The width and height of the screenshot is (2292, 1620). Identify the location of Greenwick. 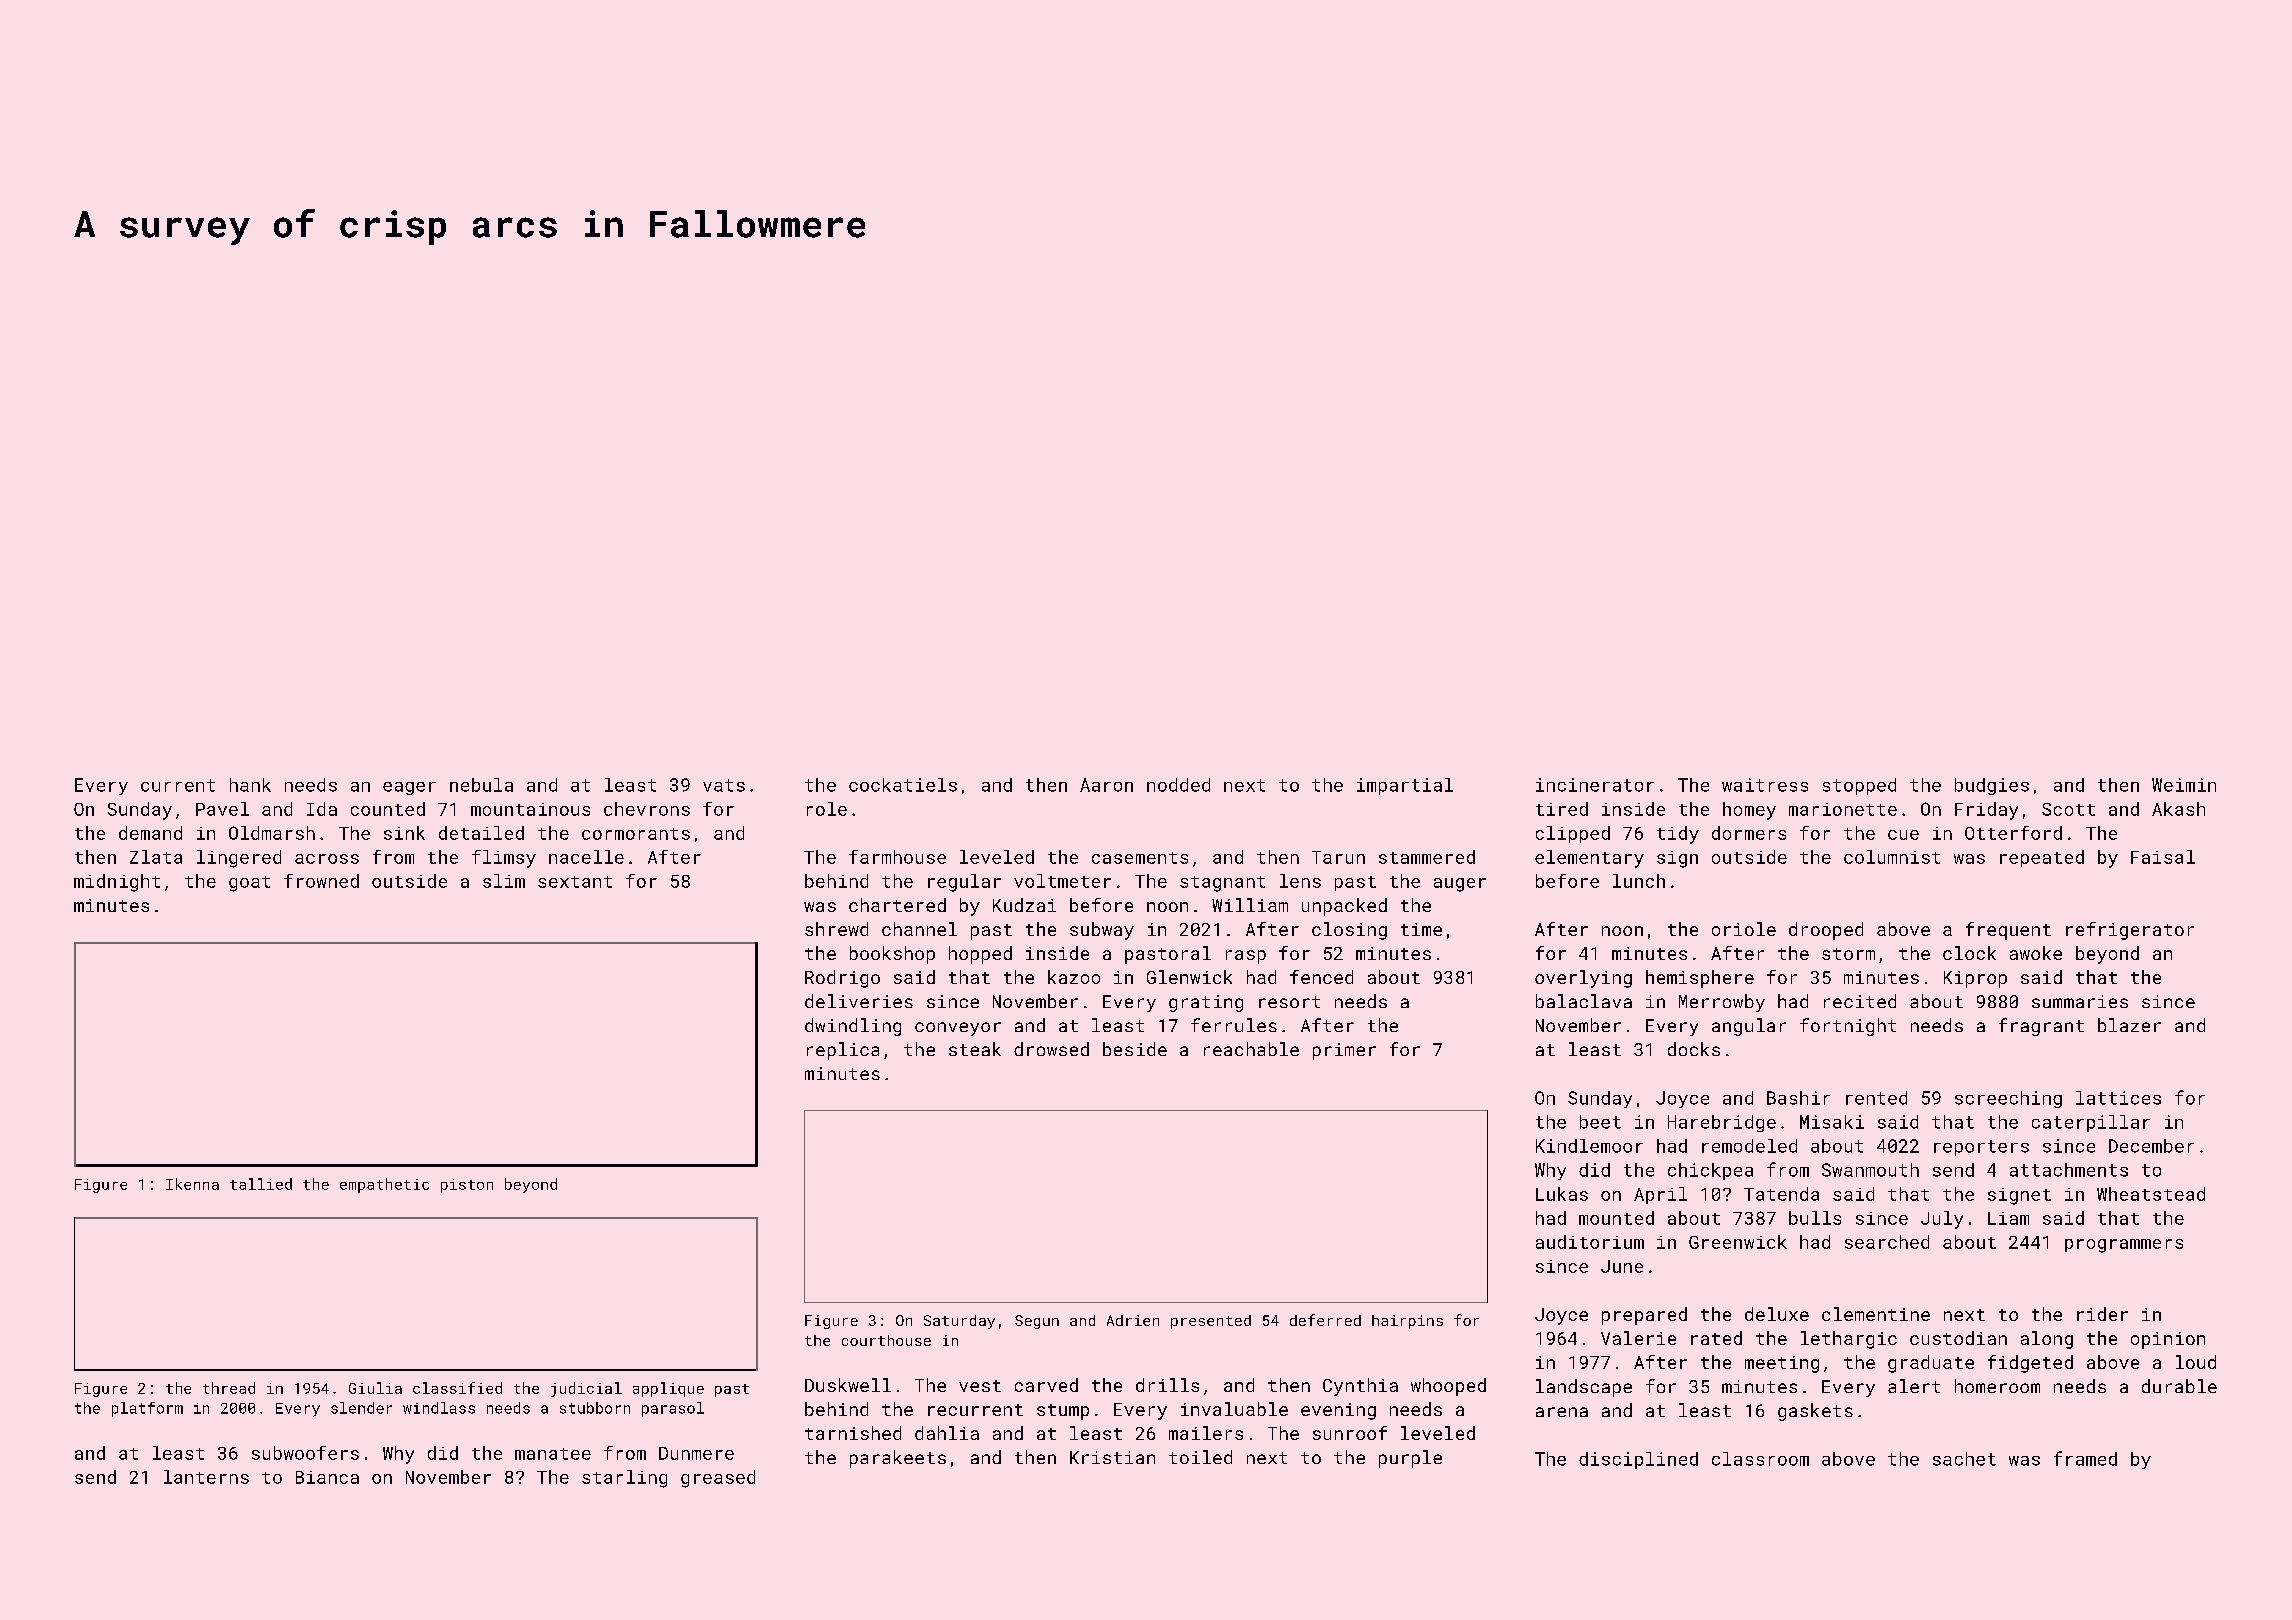
(1738, 1242).
